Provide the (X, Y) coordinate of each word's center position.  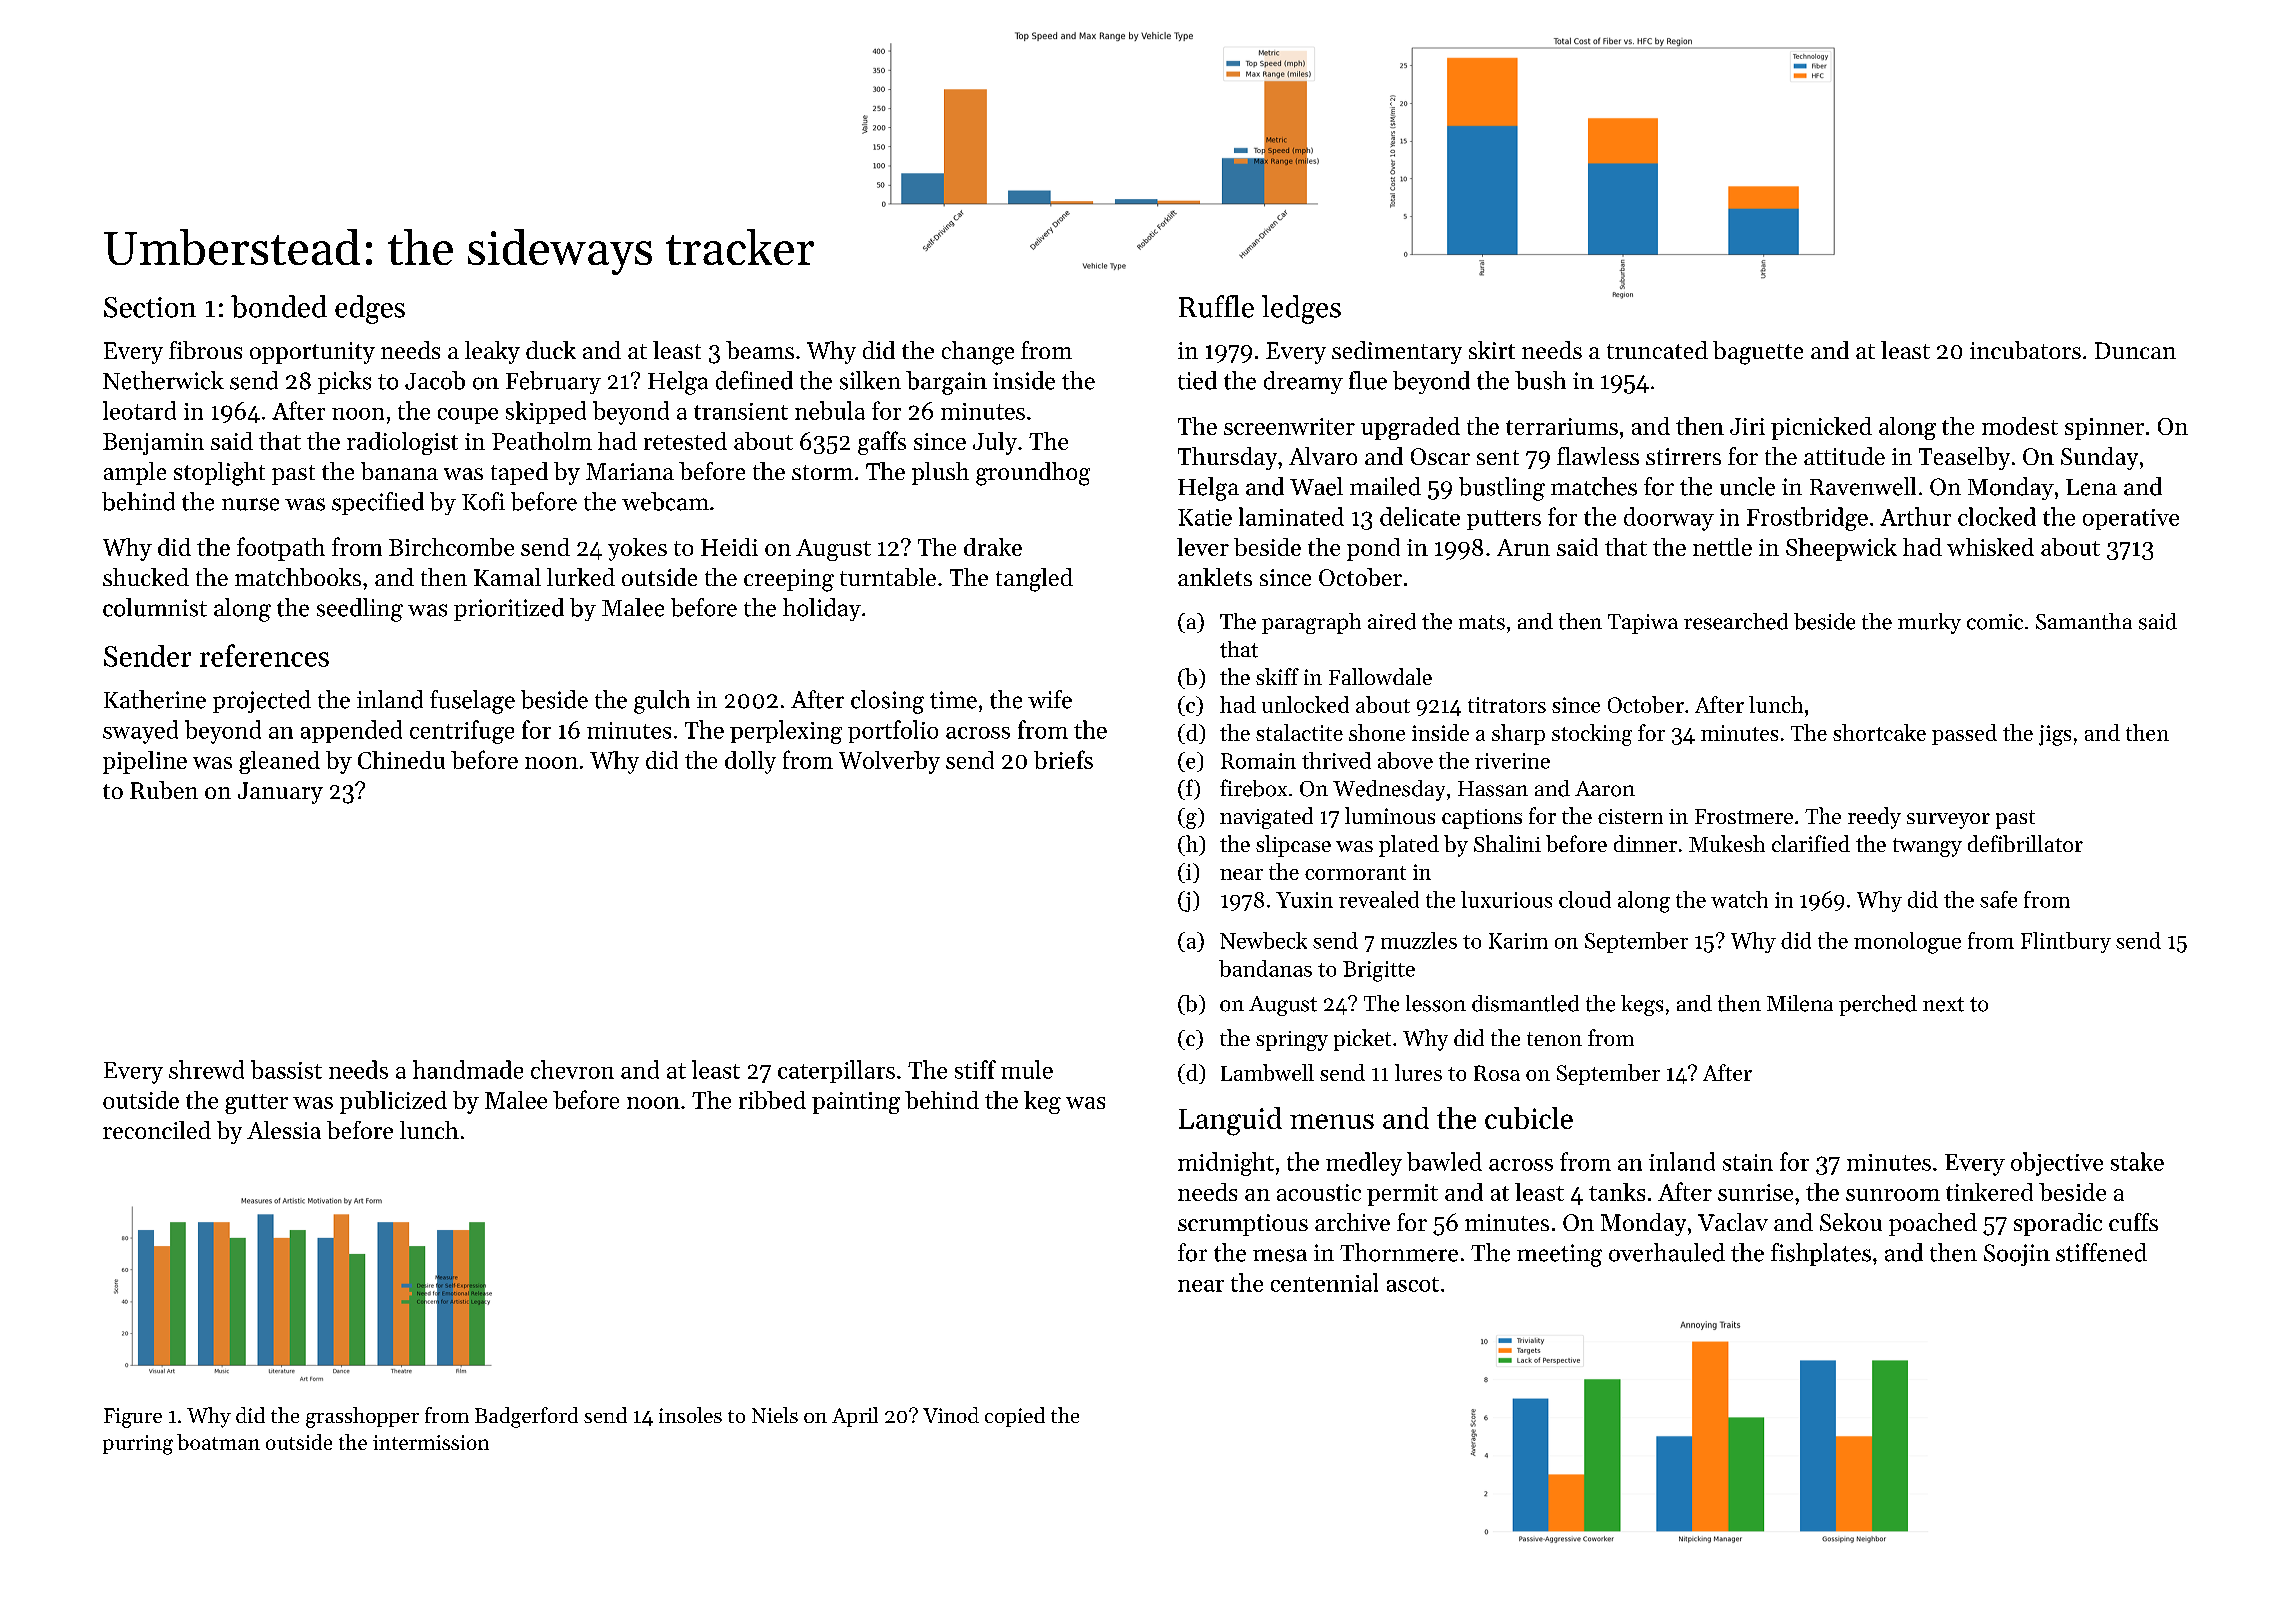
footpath (281, 549)
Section (150, 307)
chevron (572, 1069)
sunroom (1893, 1195)
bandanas (1265, 968)
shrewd (206, 1069)
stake (2137, 1161)
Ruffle (1216, 306)
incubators (2025, 350)
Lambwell (1267, 1072)
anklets (1215, 577)
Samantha (2084, 621)
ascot (1413, 1284)
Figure (133, 1418)
